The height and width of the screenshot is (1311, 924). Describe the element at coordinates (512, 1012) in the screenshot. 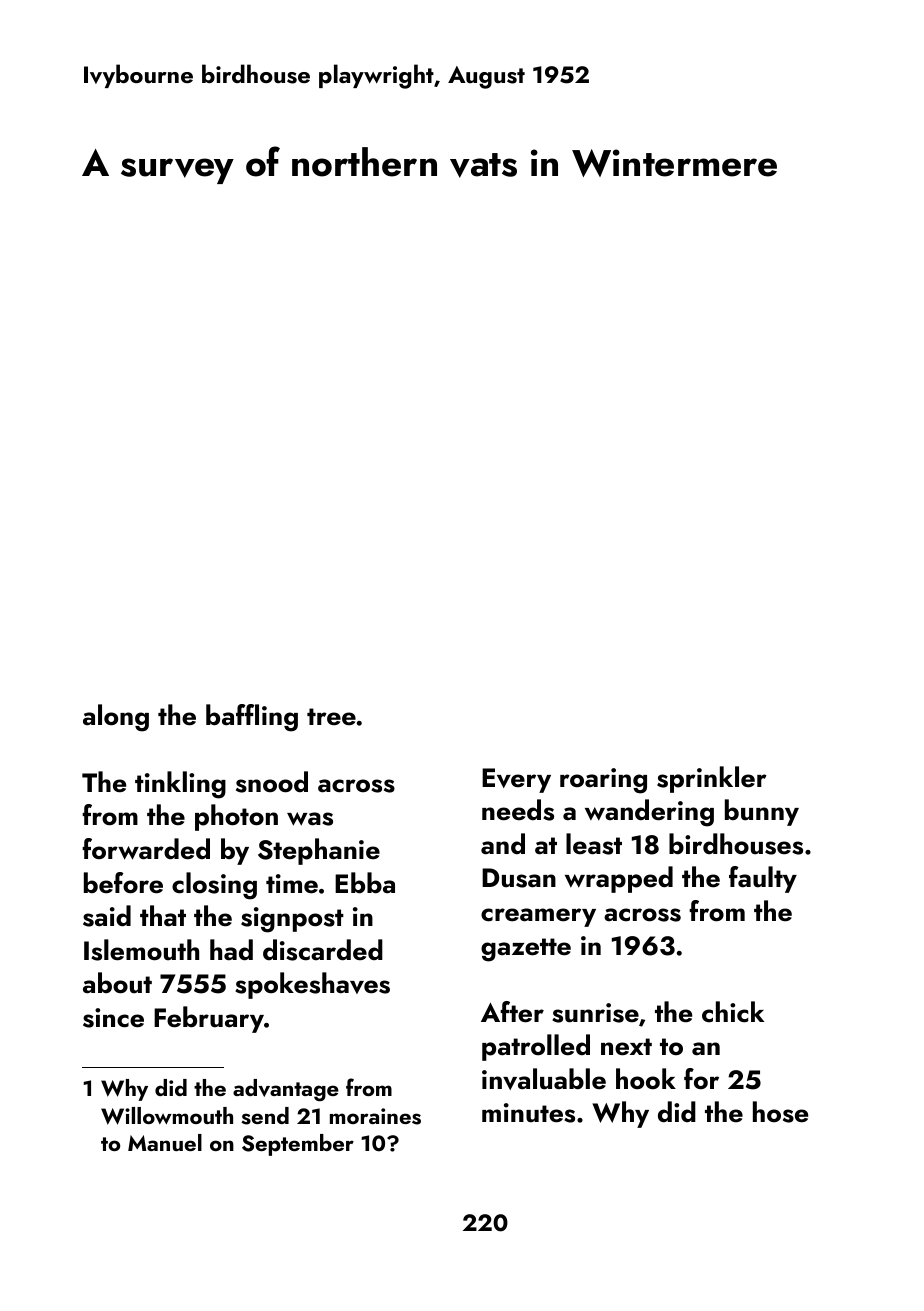

I see `After` at that location.
